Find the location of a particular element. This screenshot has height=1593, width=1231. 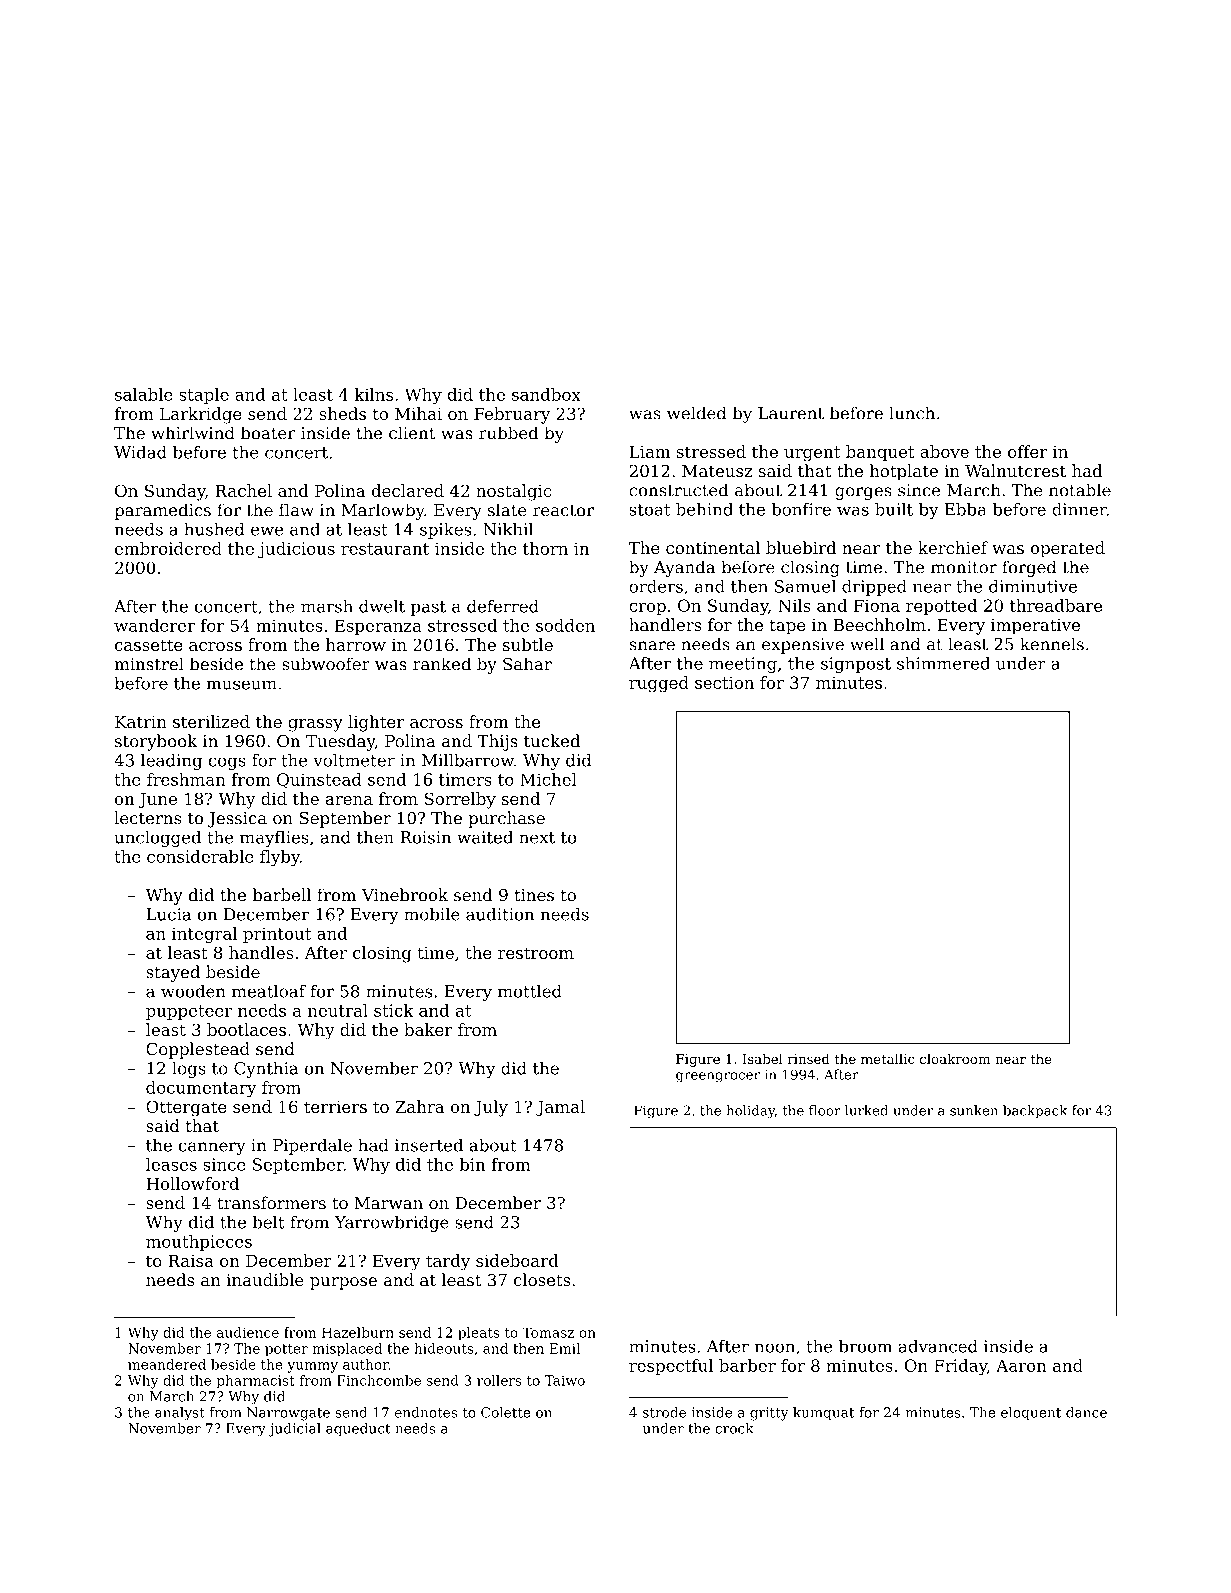

Raisa is located at coordinates (191, 1260).
